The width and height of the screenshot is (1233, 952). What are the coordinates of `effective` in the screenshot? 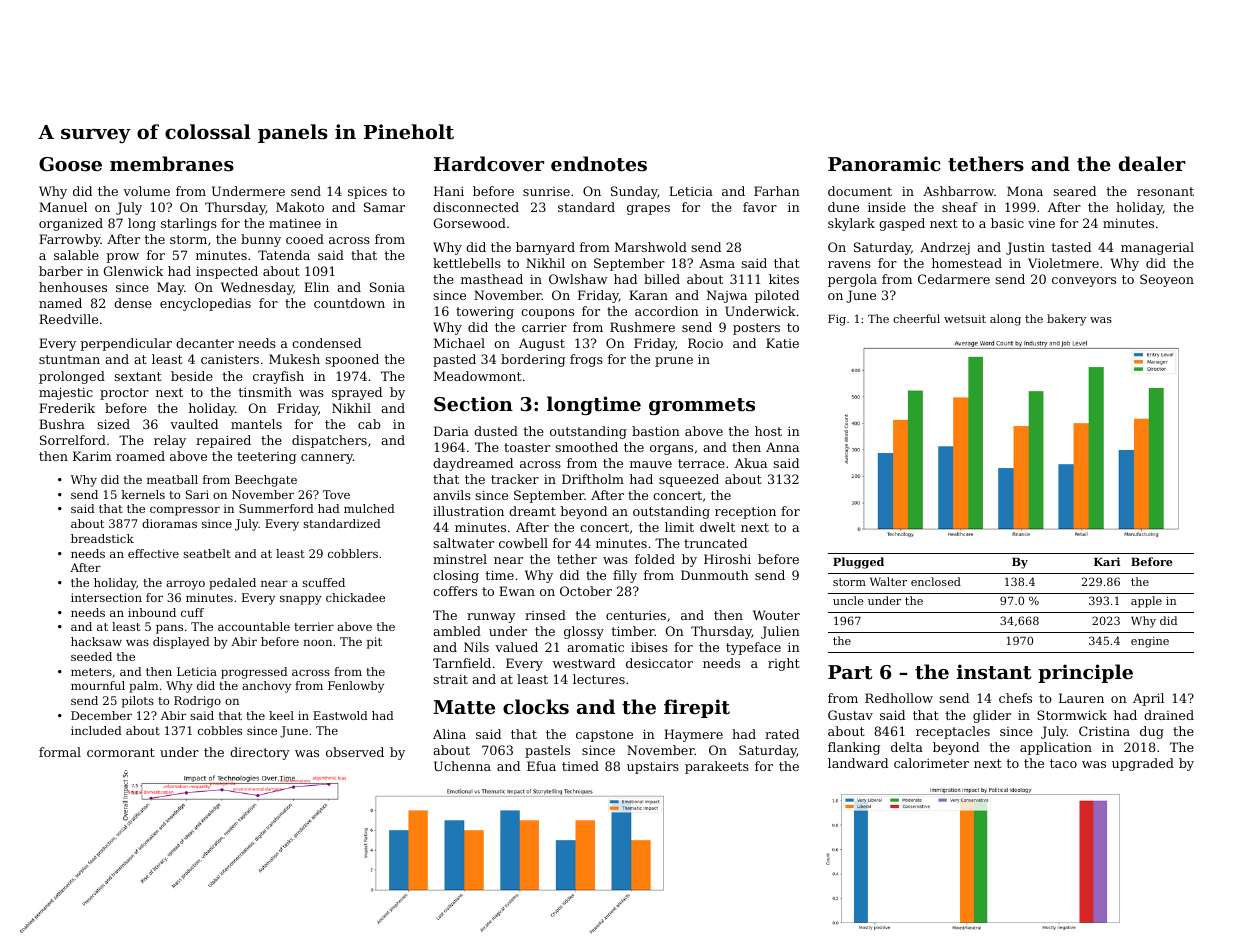 It's located at (153, 553).
